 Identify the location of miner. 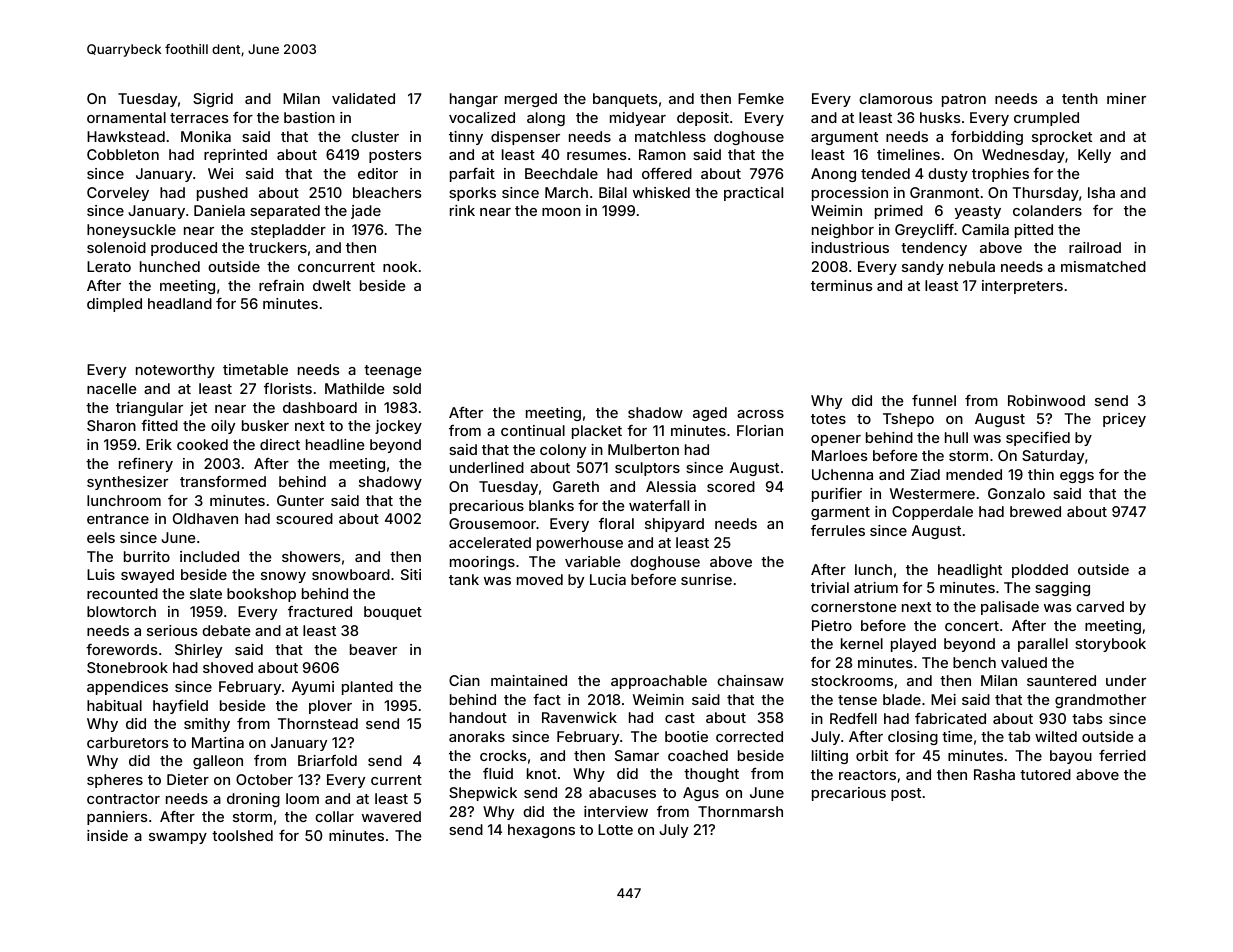
(1126, 98).
